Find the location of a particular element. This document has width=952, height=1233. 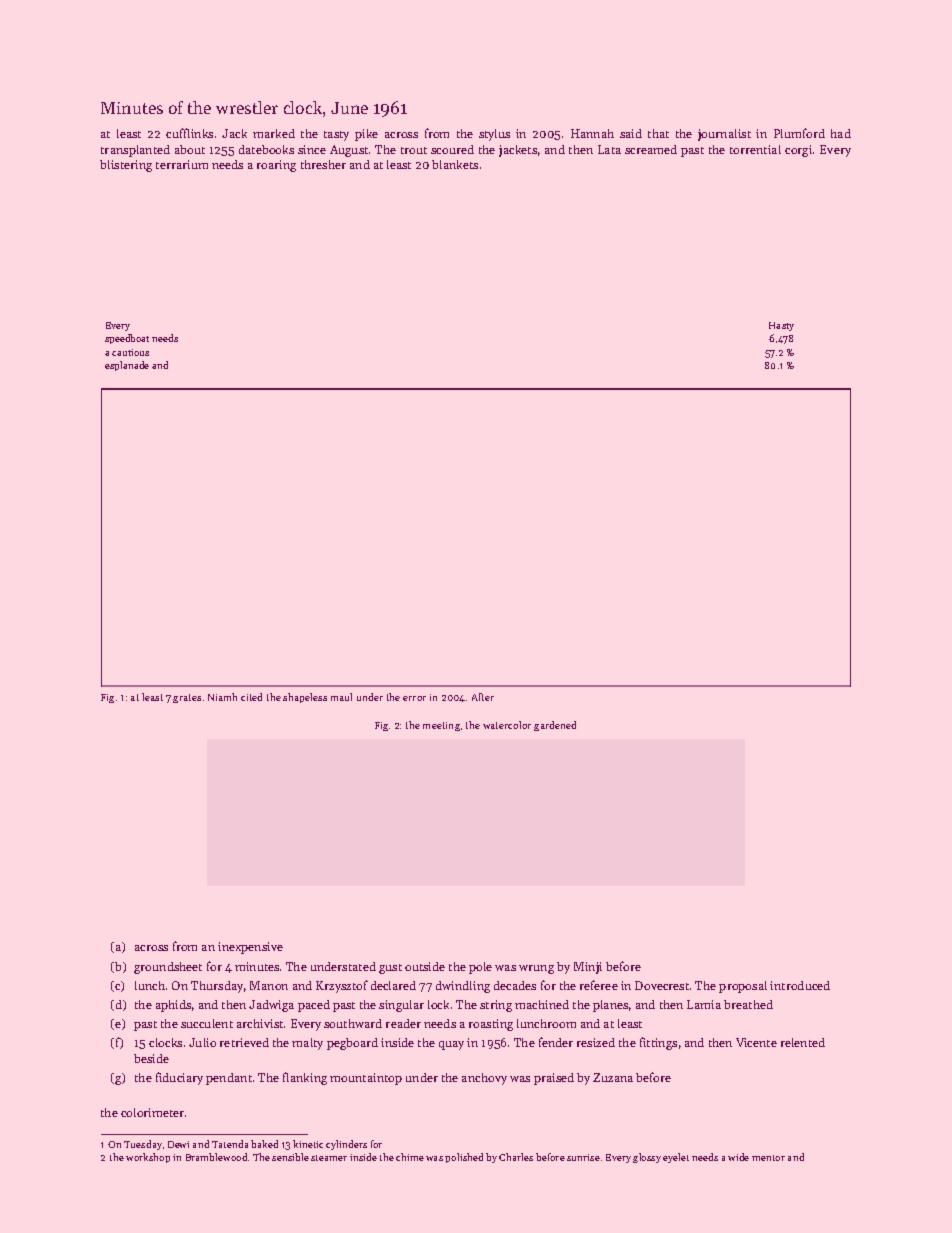

meeting is located at coordinates (441, 726).
